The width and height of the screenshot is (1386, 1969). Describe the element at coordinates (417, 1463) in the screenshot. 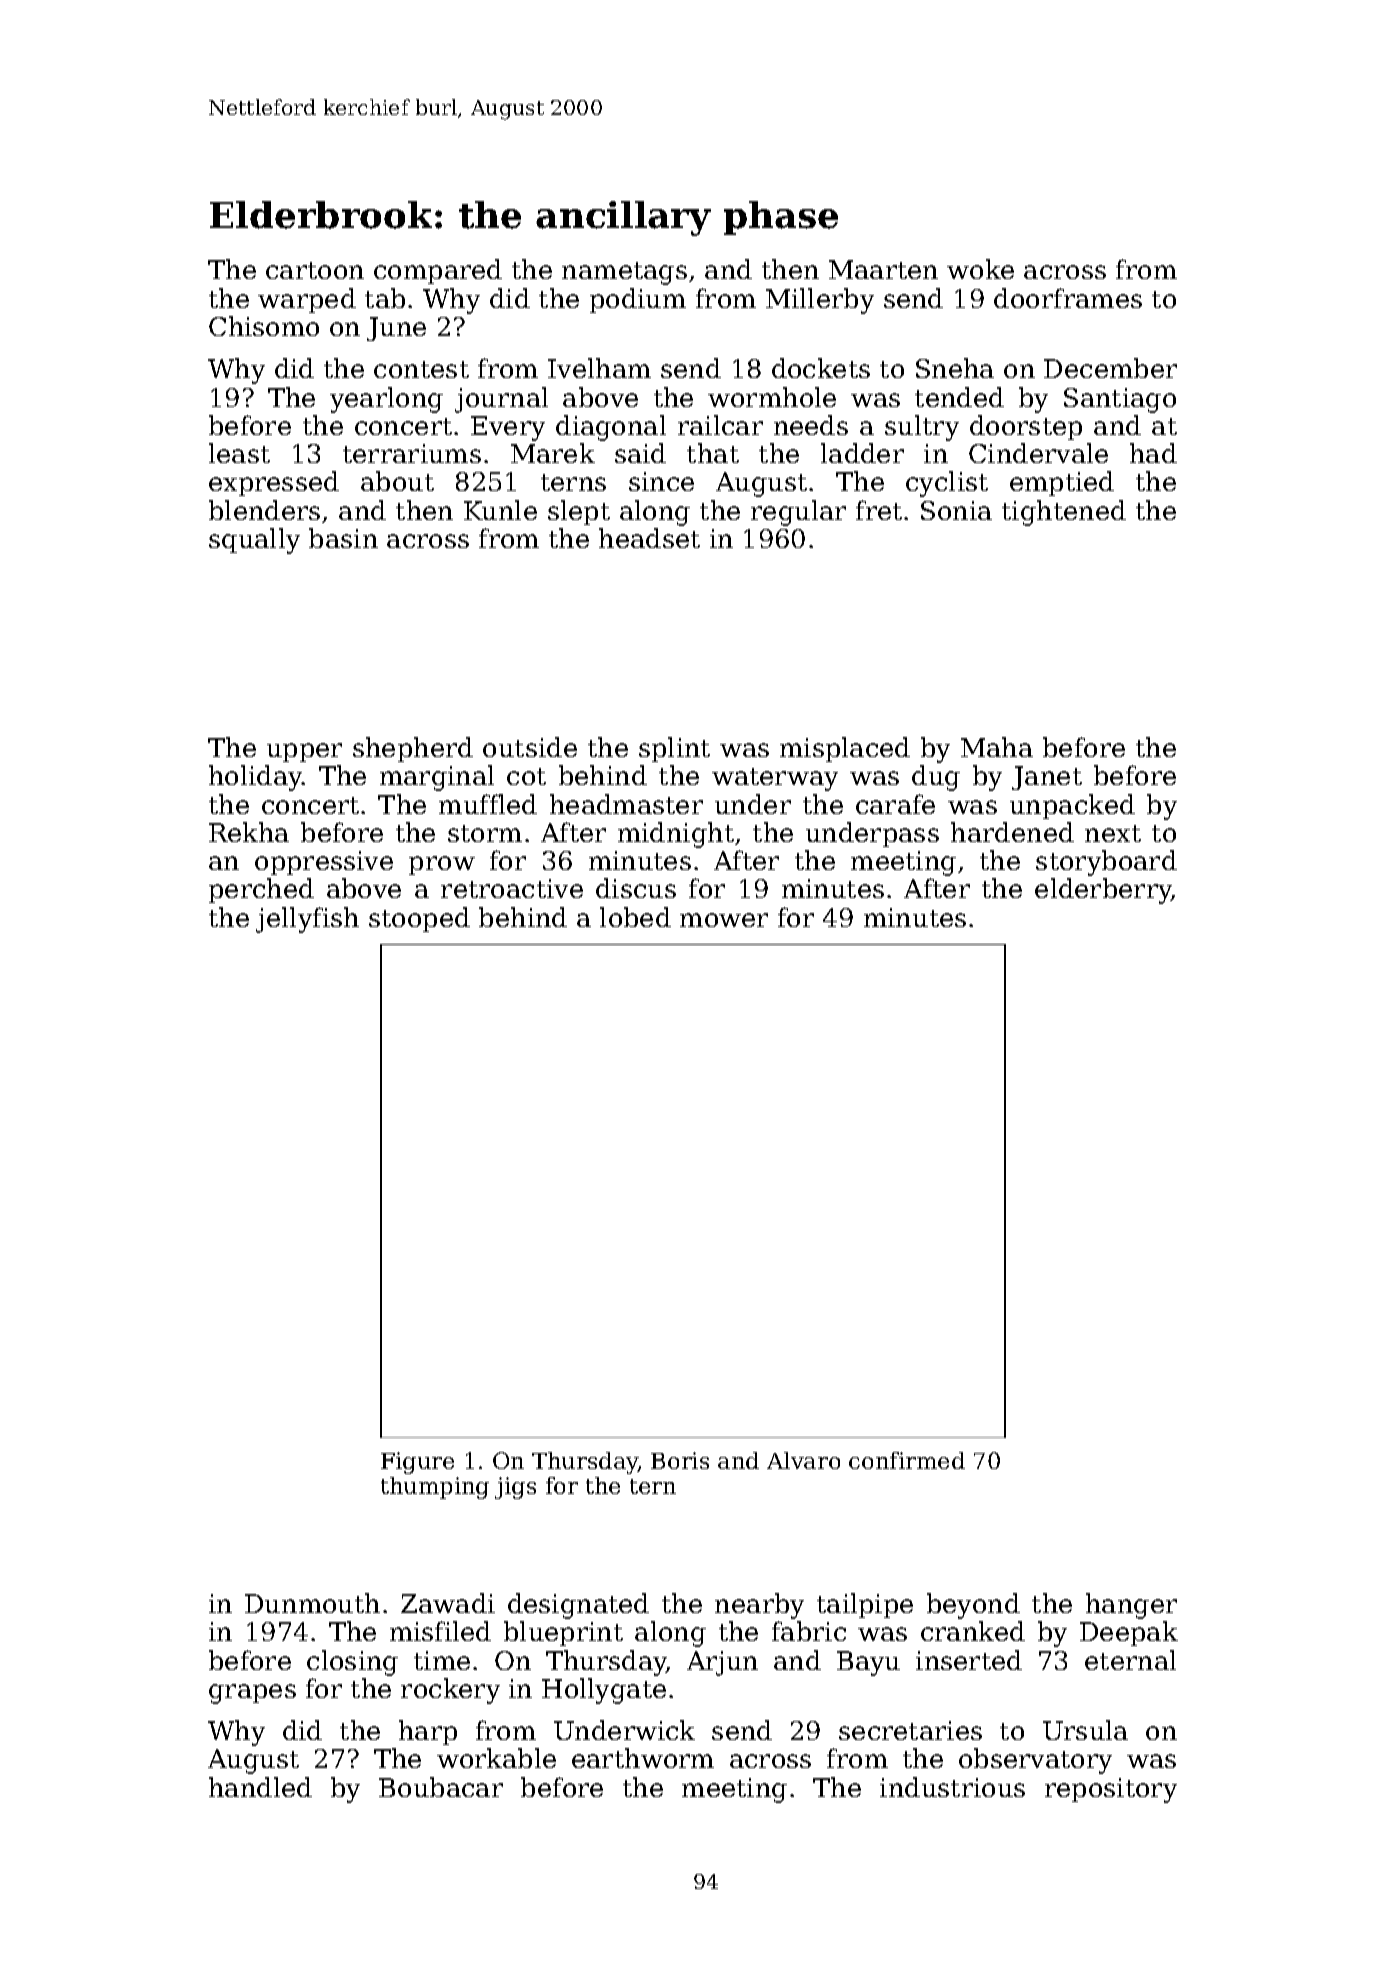

I see `Figure` at that location.
